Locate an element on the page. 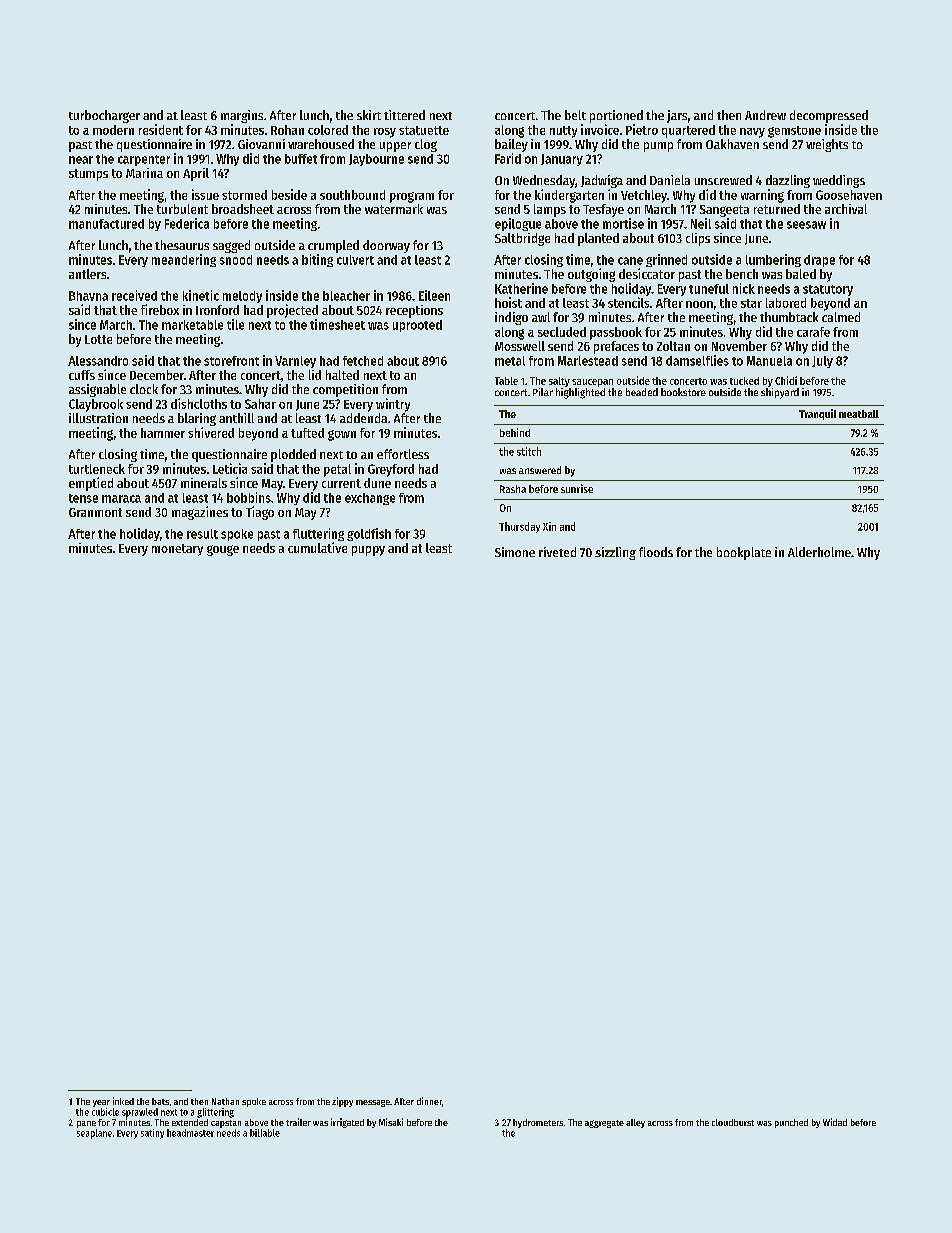 This page has height=1233, width=952. magazines is located at coordinates (200, 513).
